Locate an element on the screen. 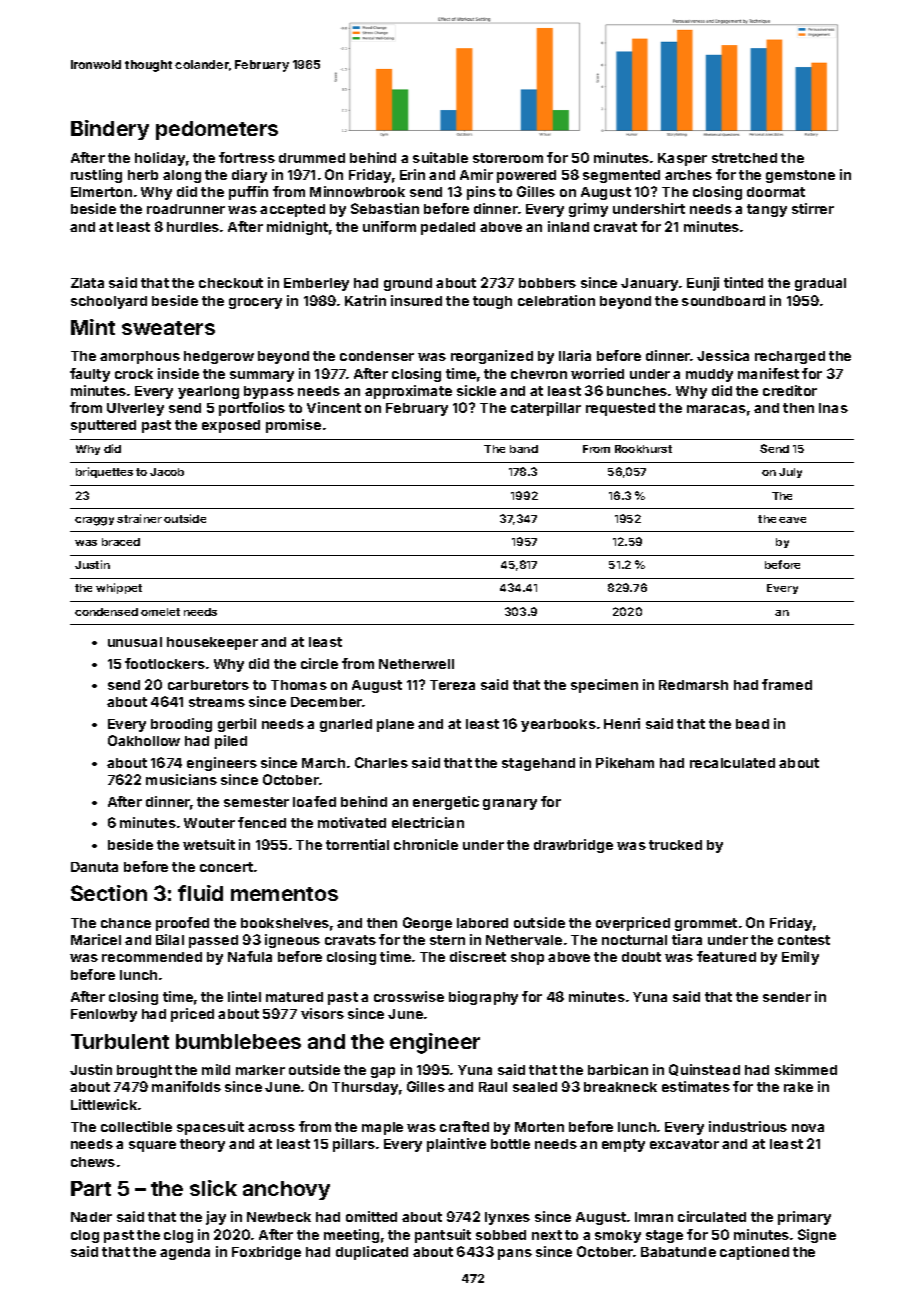  Tereza is located at coordinates (452, 685).
